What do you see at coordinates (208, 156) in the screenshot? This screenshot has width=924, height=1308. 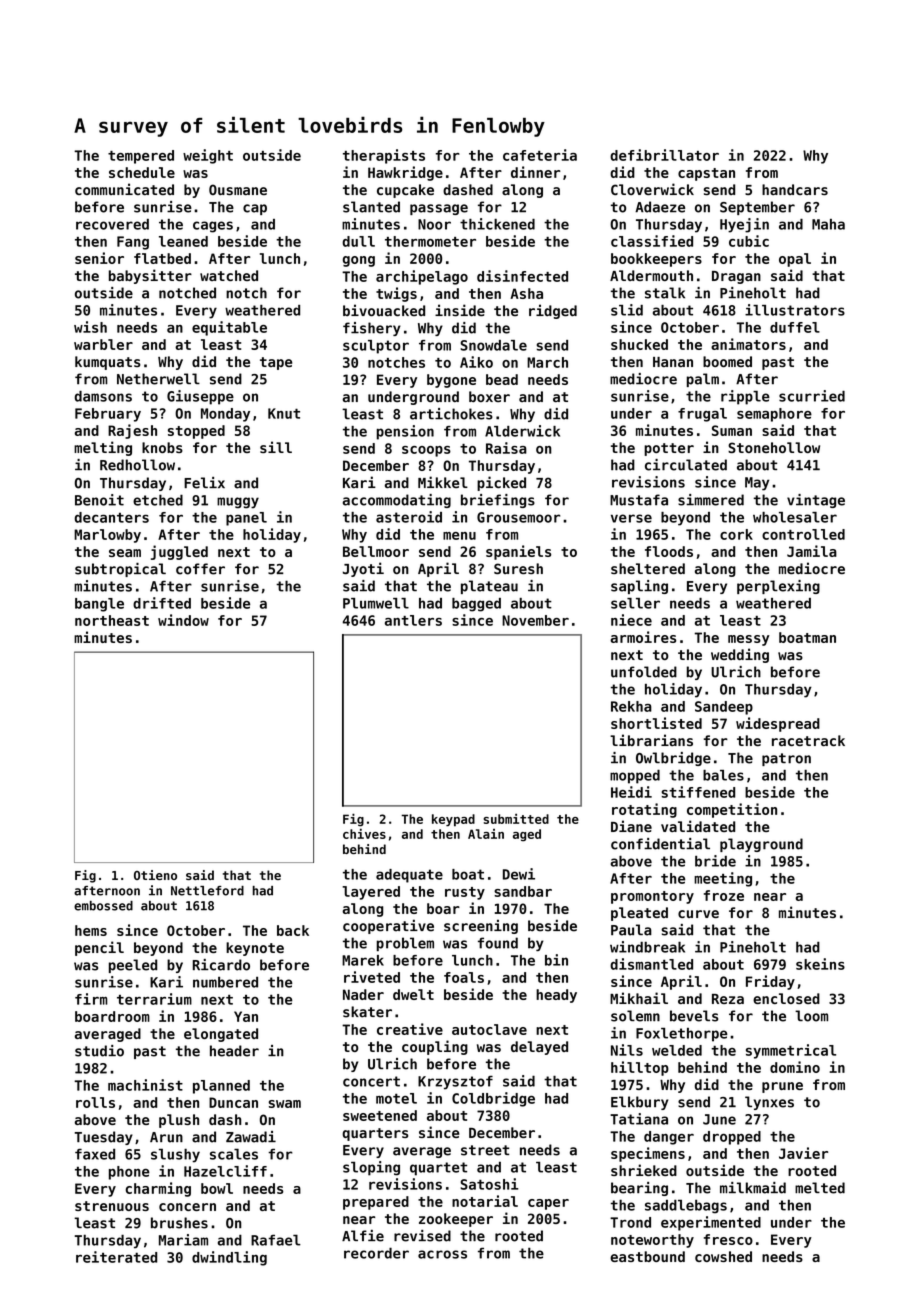 I see `weight` at bounding box center [208, 156].
